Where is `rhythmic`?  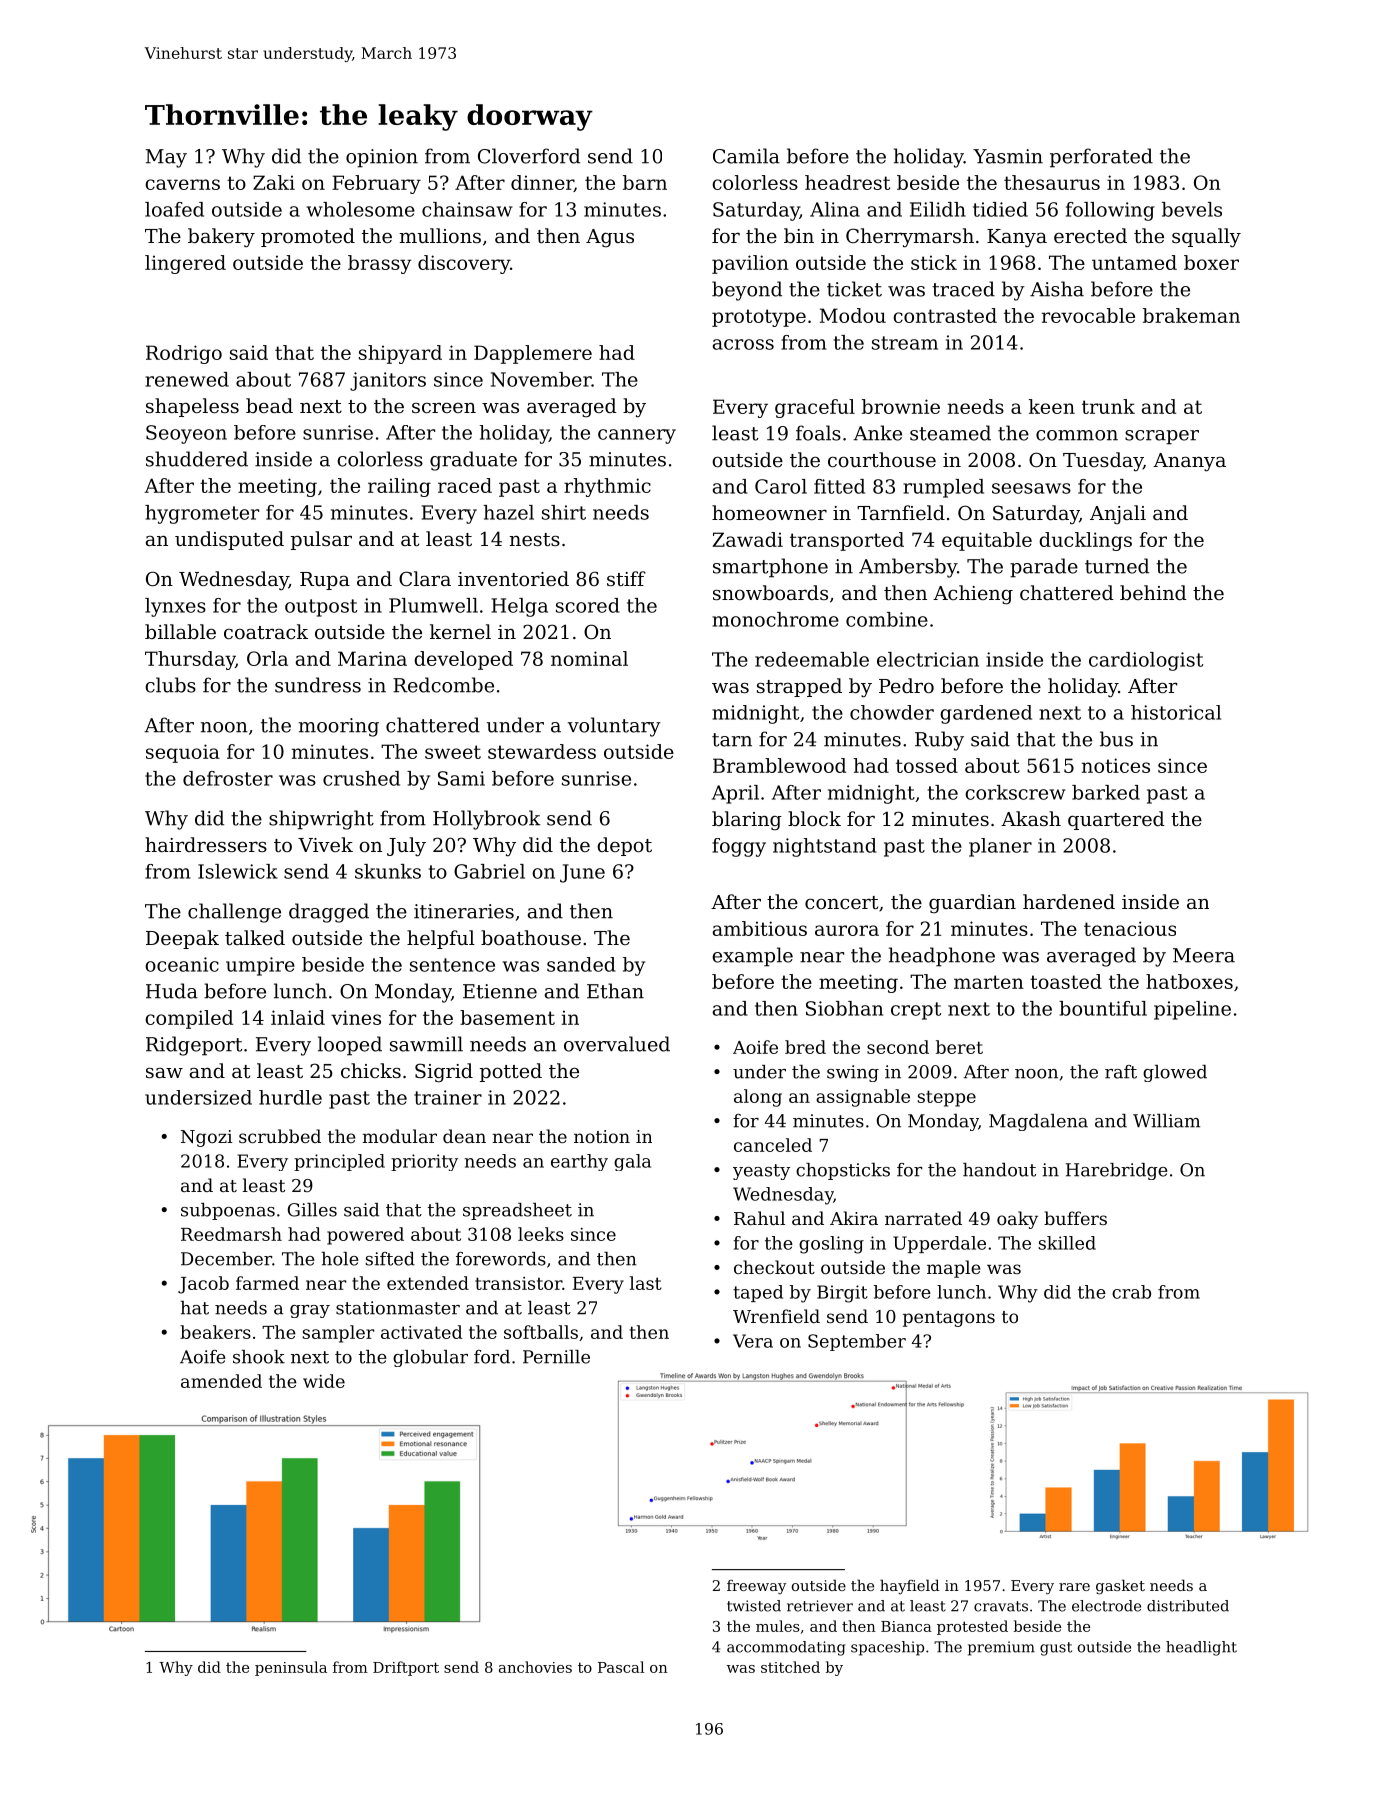 rhythmic is located at coordinates (607, 487).
